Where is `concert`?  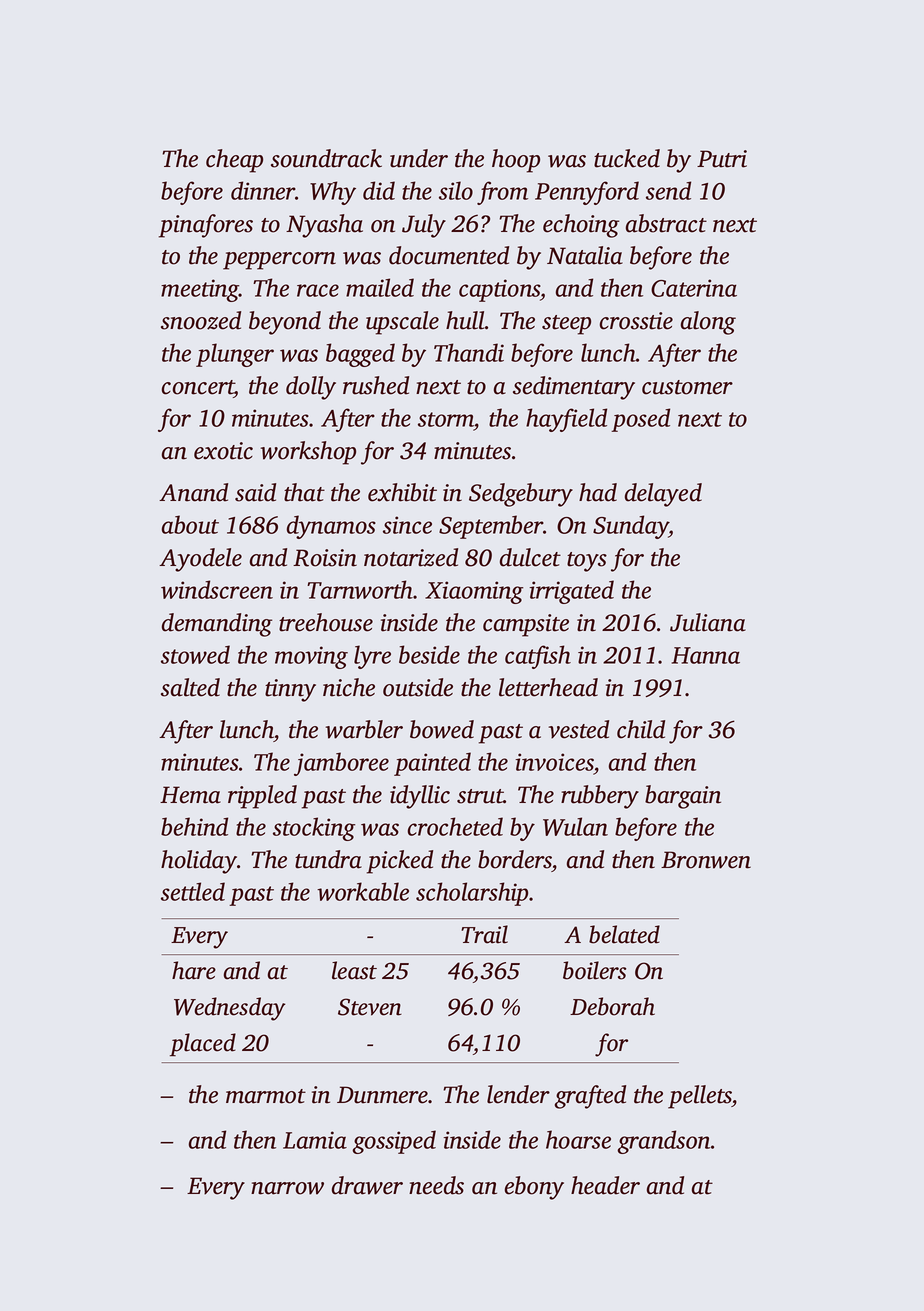
concert is located at coordinates (198, 387).
